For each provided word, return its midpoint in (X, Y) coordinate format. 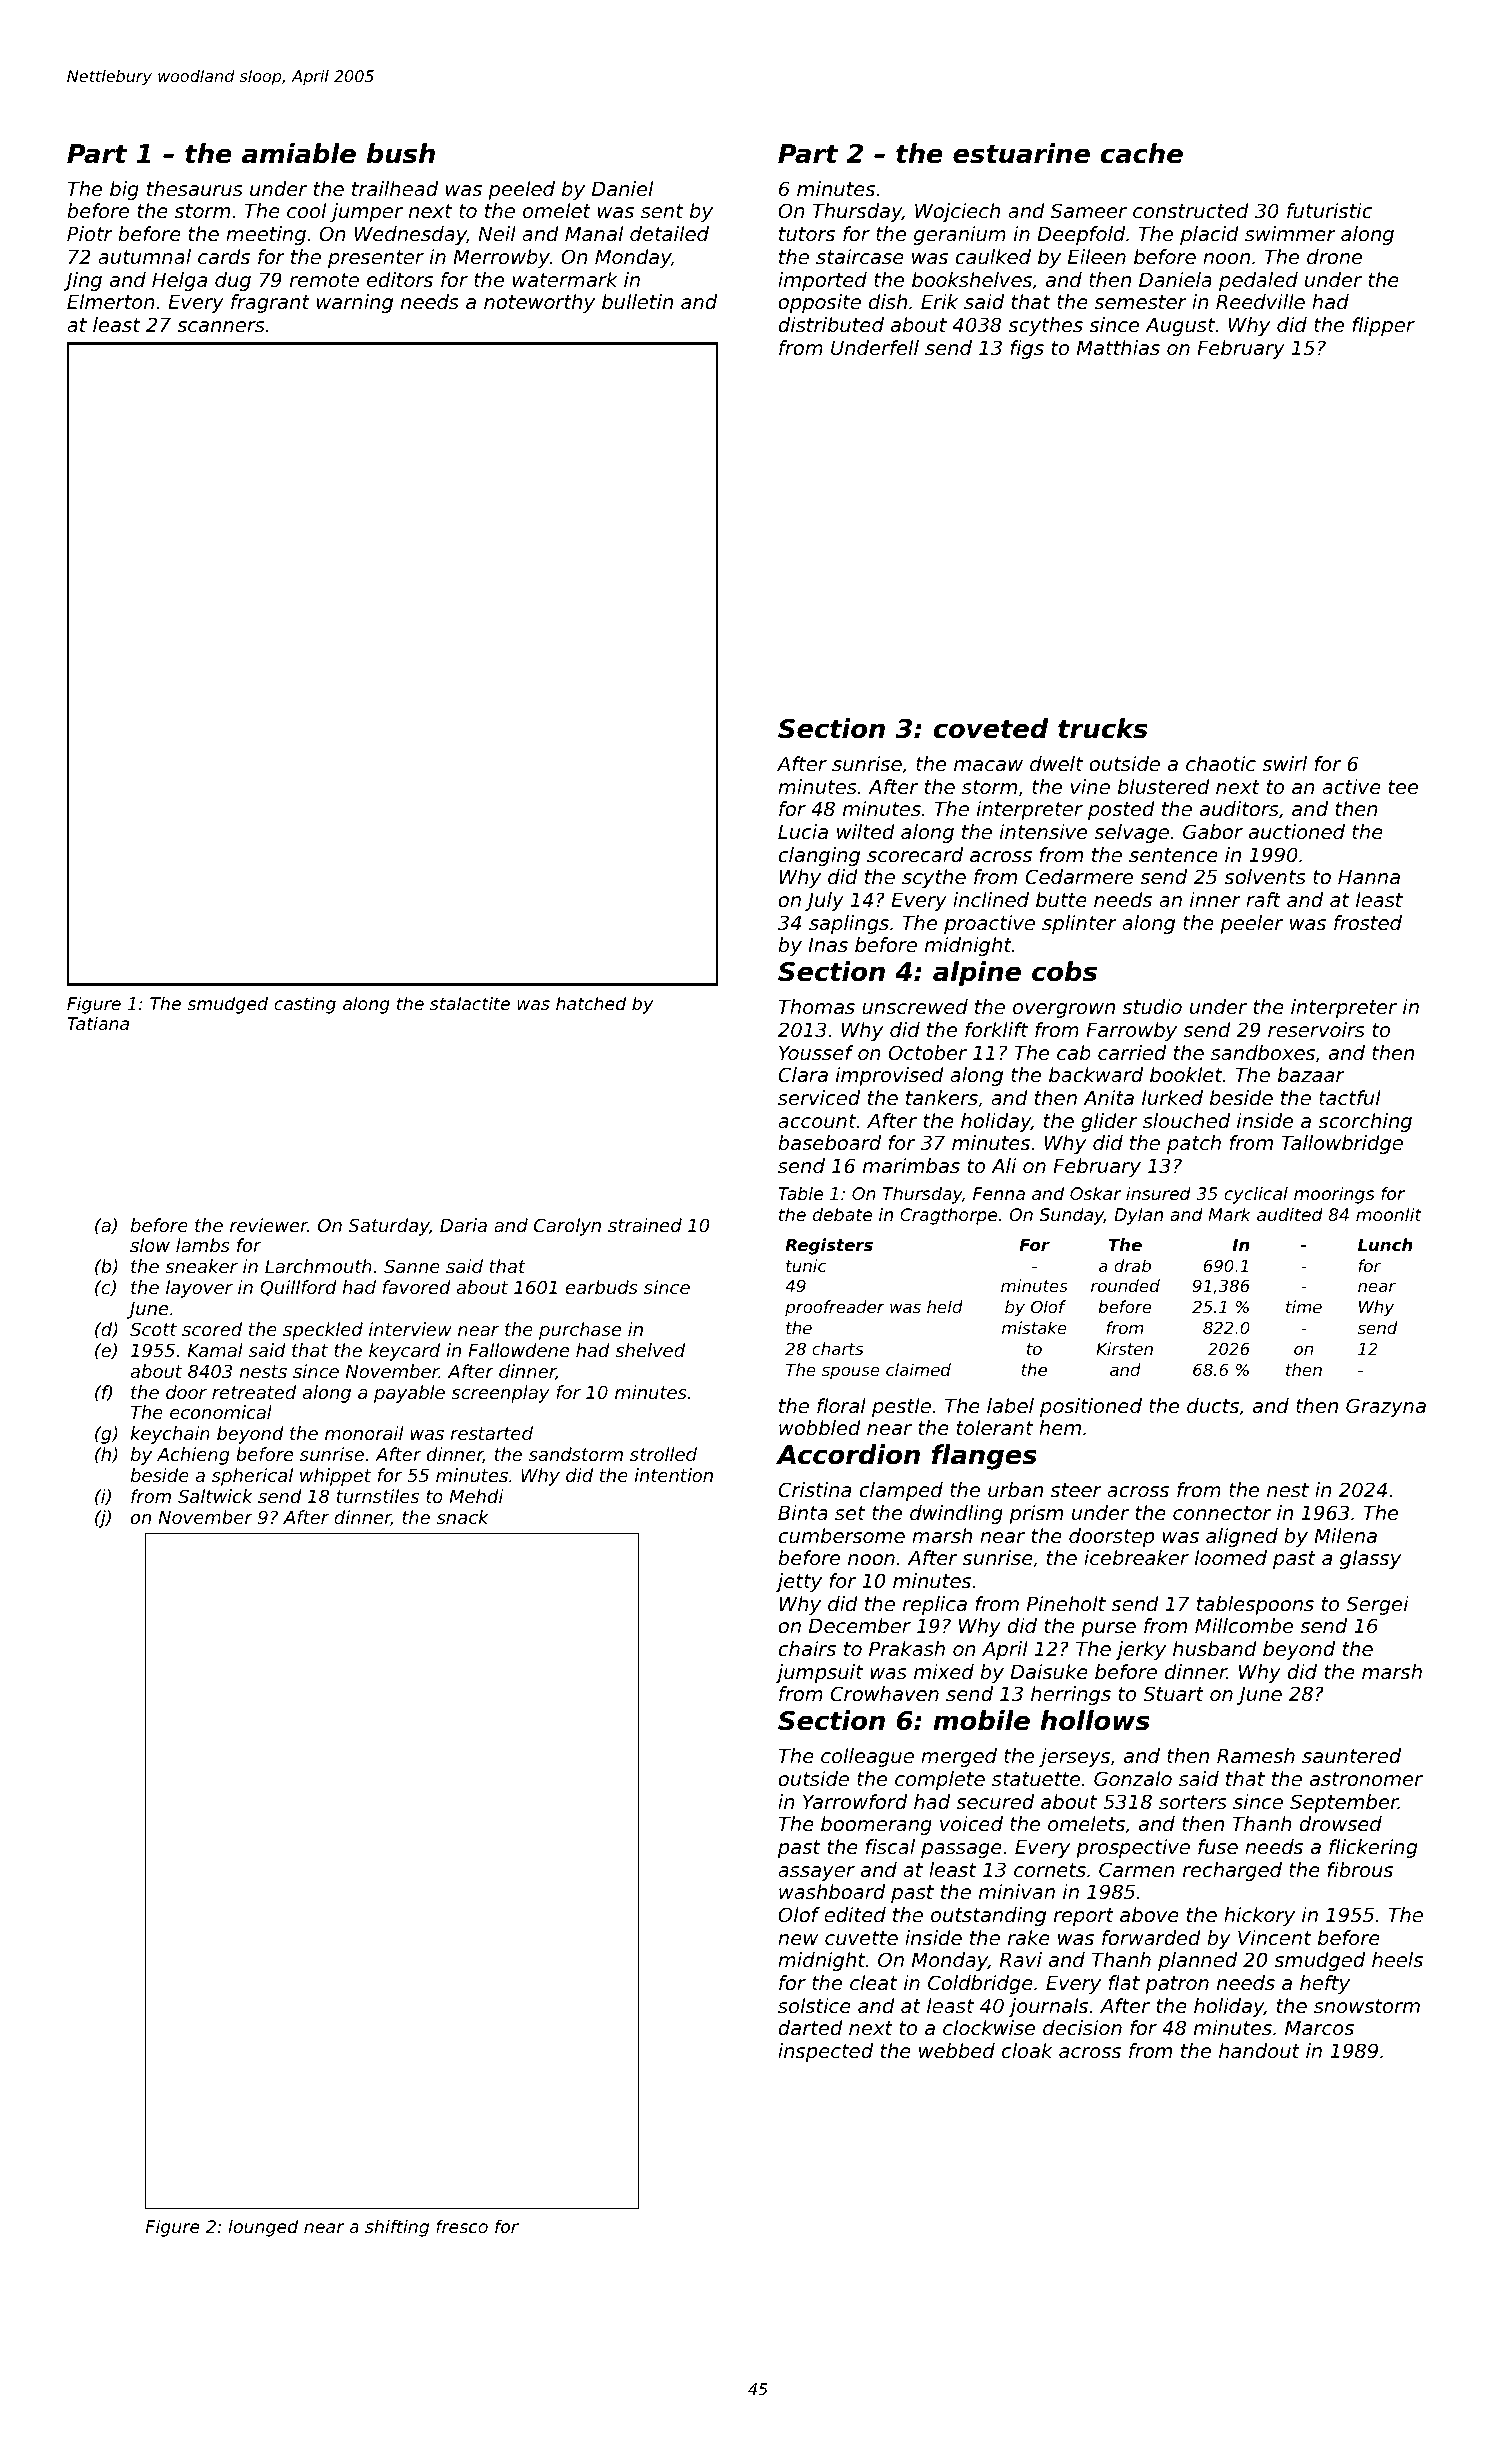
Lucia (803, 832)
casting (305, 1005)
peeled (521, 190)
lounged (263, 2228)
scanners (221, 327)
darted (810, 2028)
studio (1152, 1007)
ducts (1213, 1406)
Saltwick (215, 1496)
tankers (942, 1098)
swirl (1284, 764)
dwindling (956, 1514)
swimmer (1290, 234)
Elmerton (111, 302)
